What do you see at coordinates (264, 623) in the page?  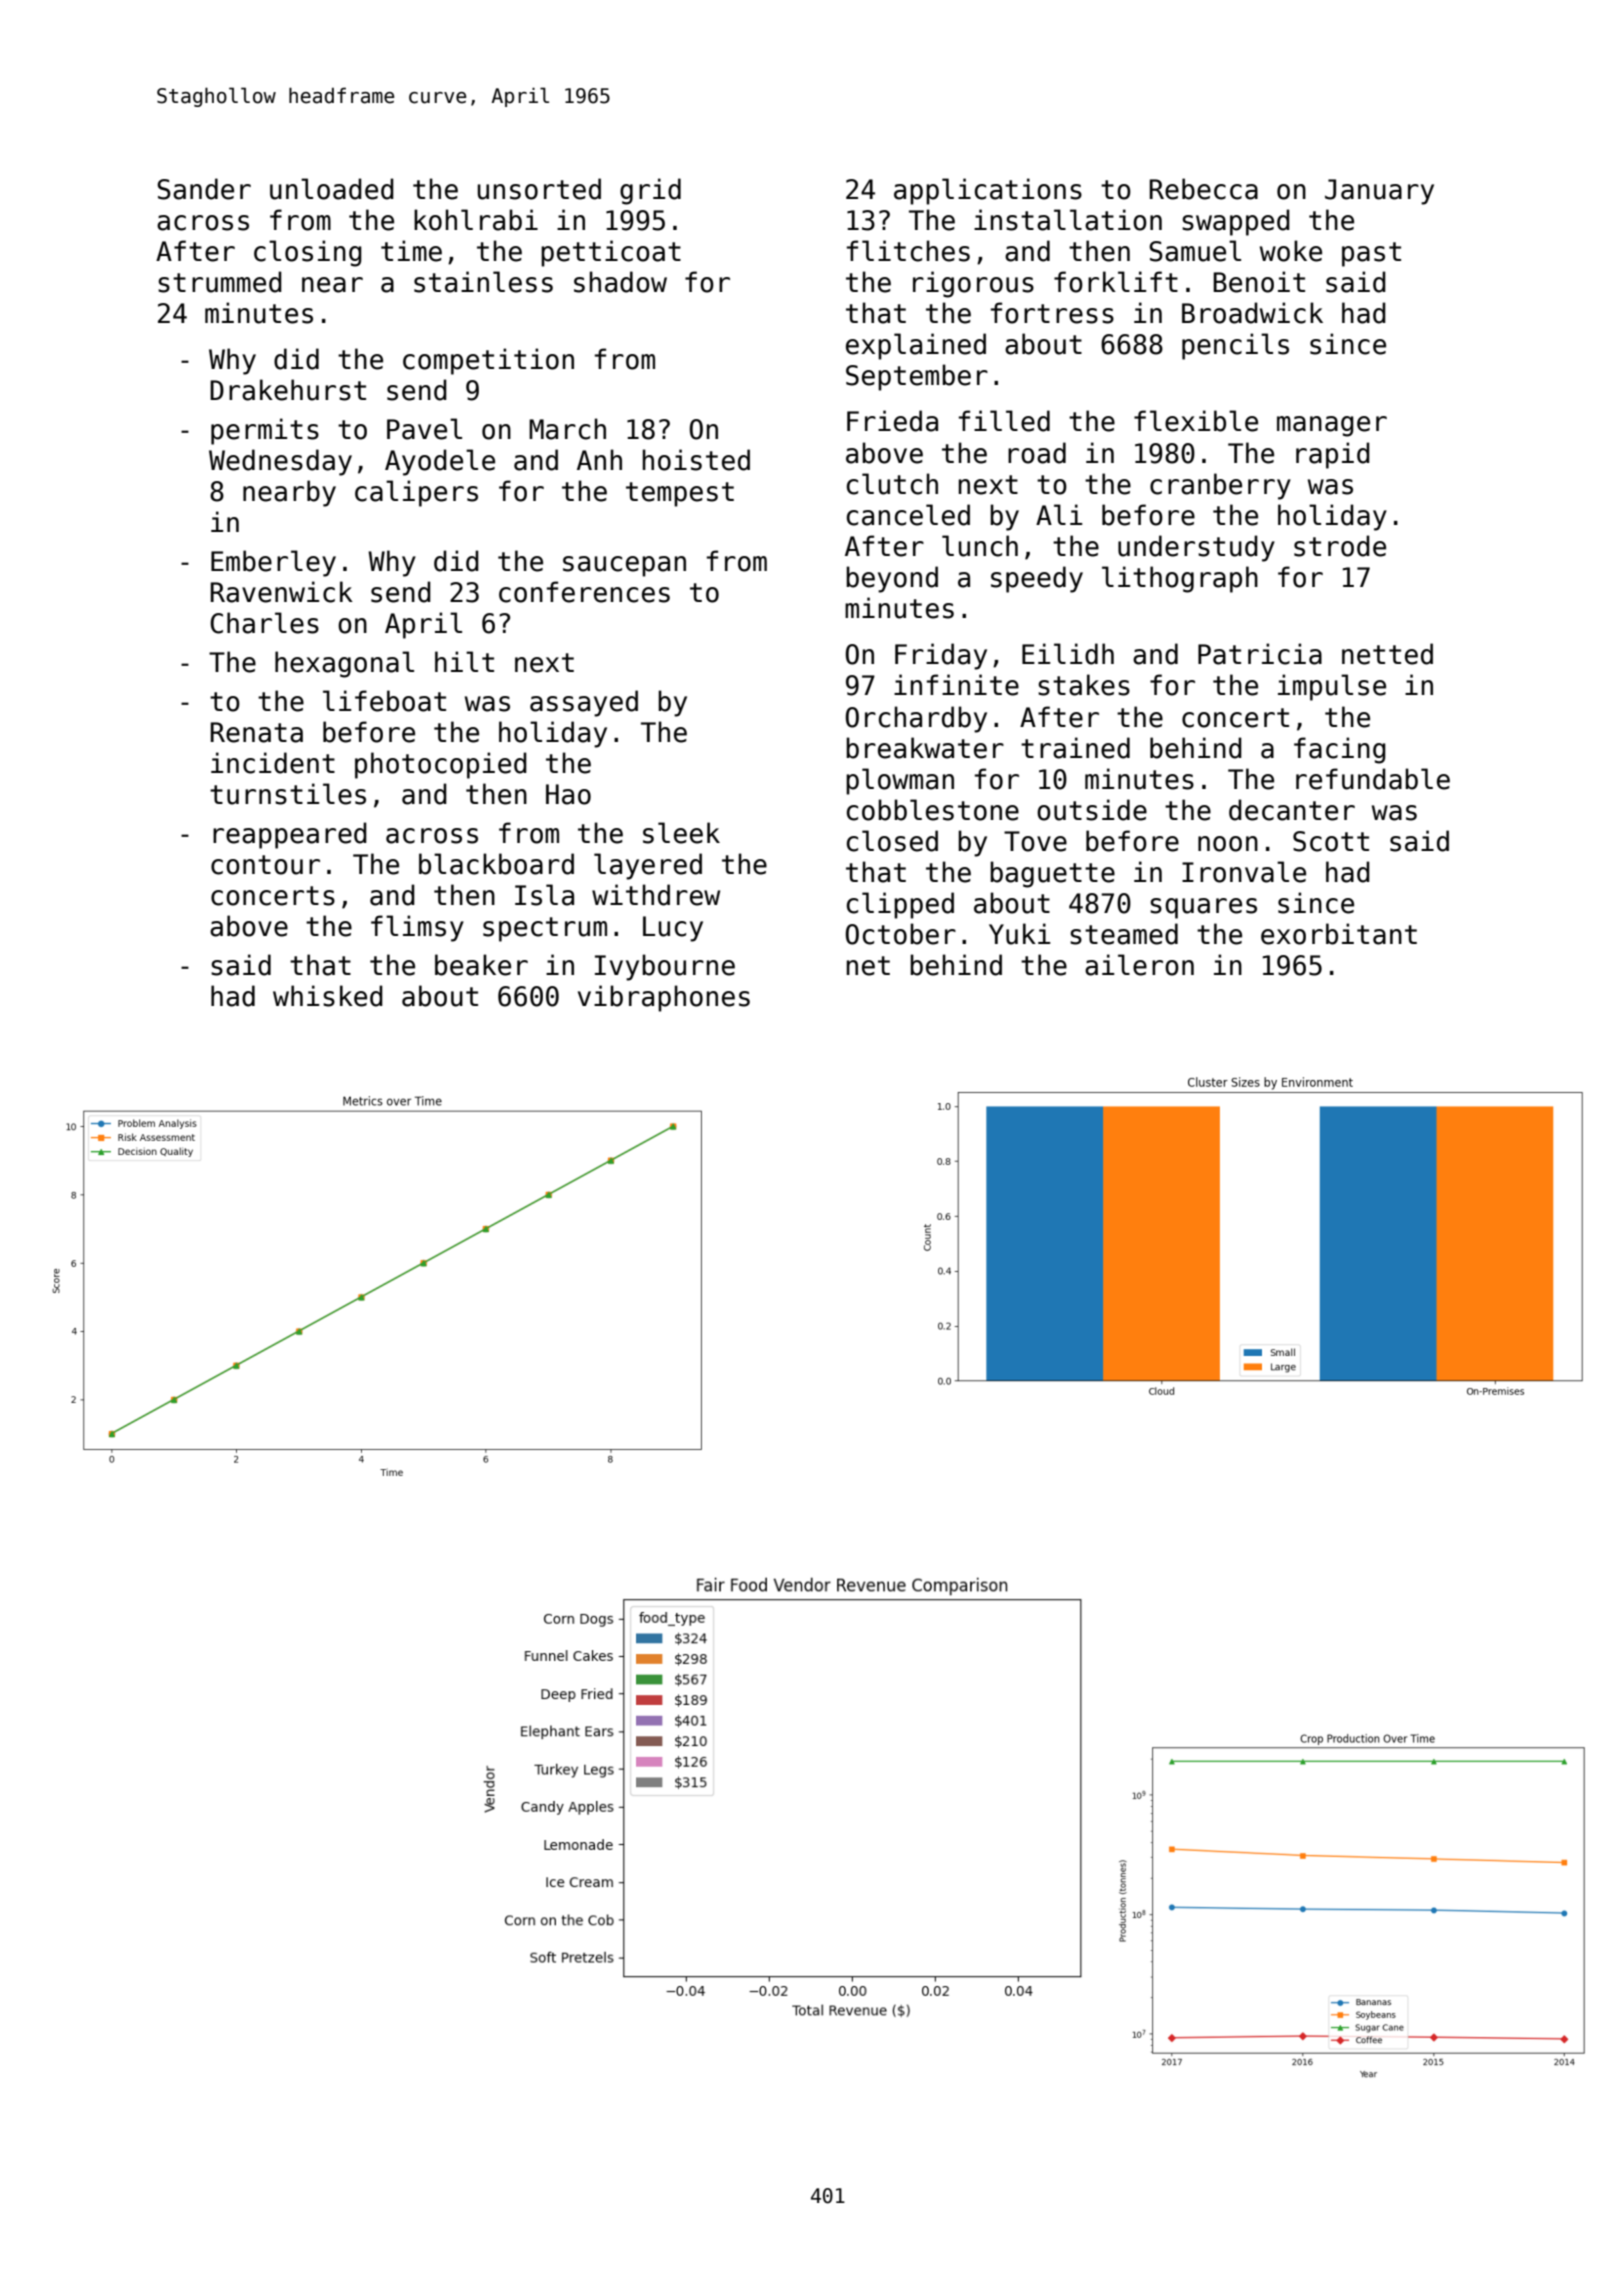 I see `Charles` at bounding box center [264, 623].
